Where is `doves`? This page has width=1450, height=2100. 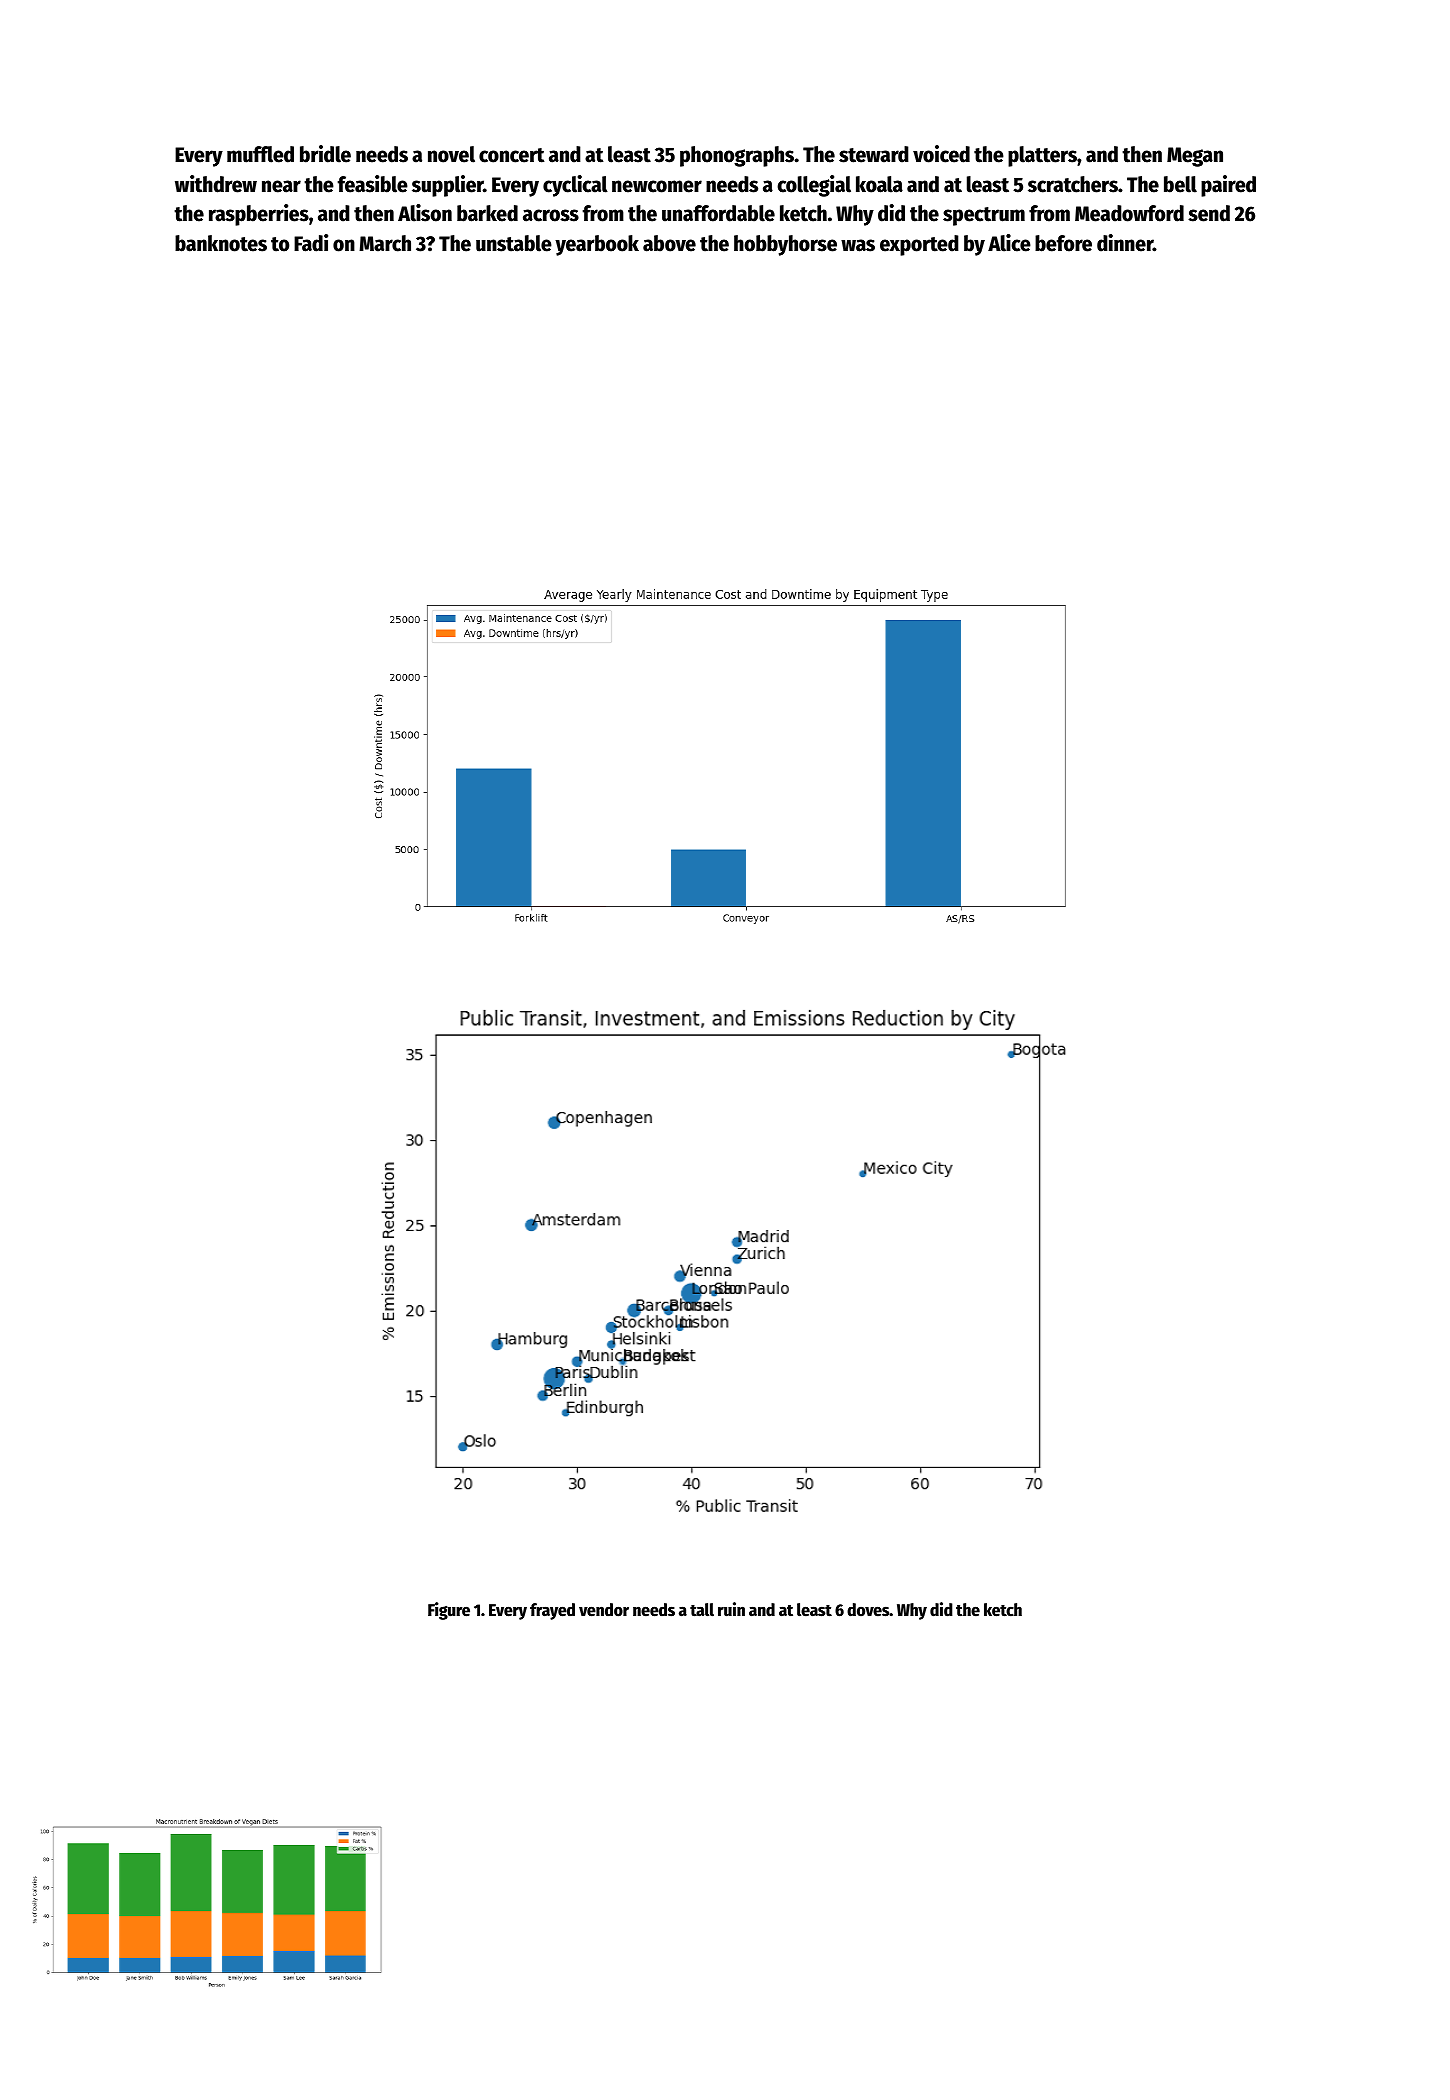 doves is located at coordinates (868, 1610).
